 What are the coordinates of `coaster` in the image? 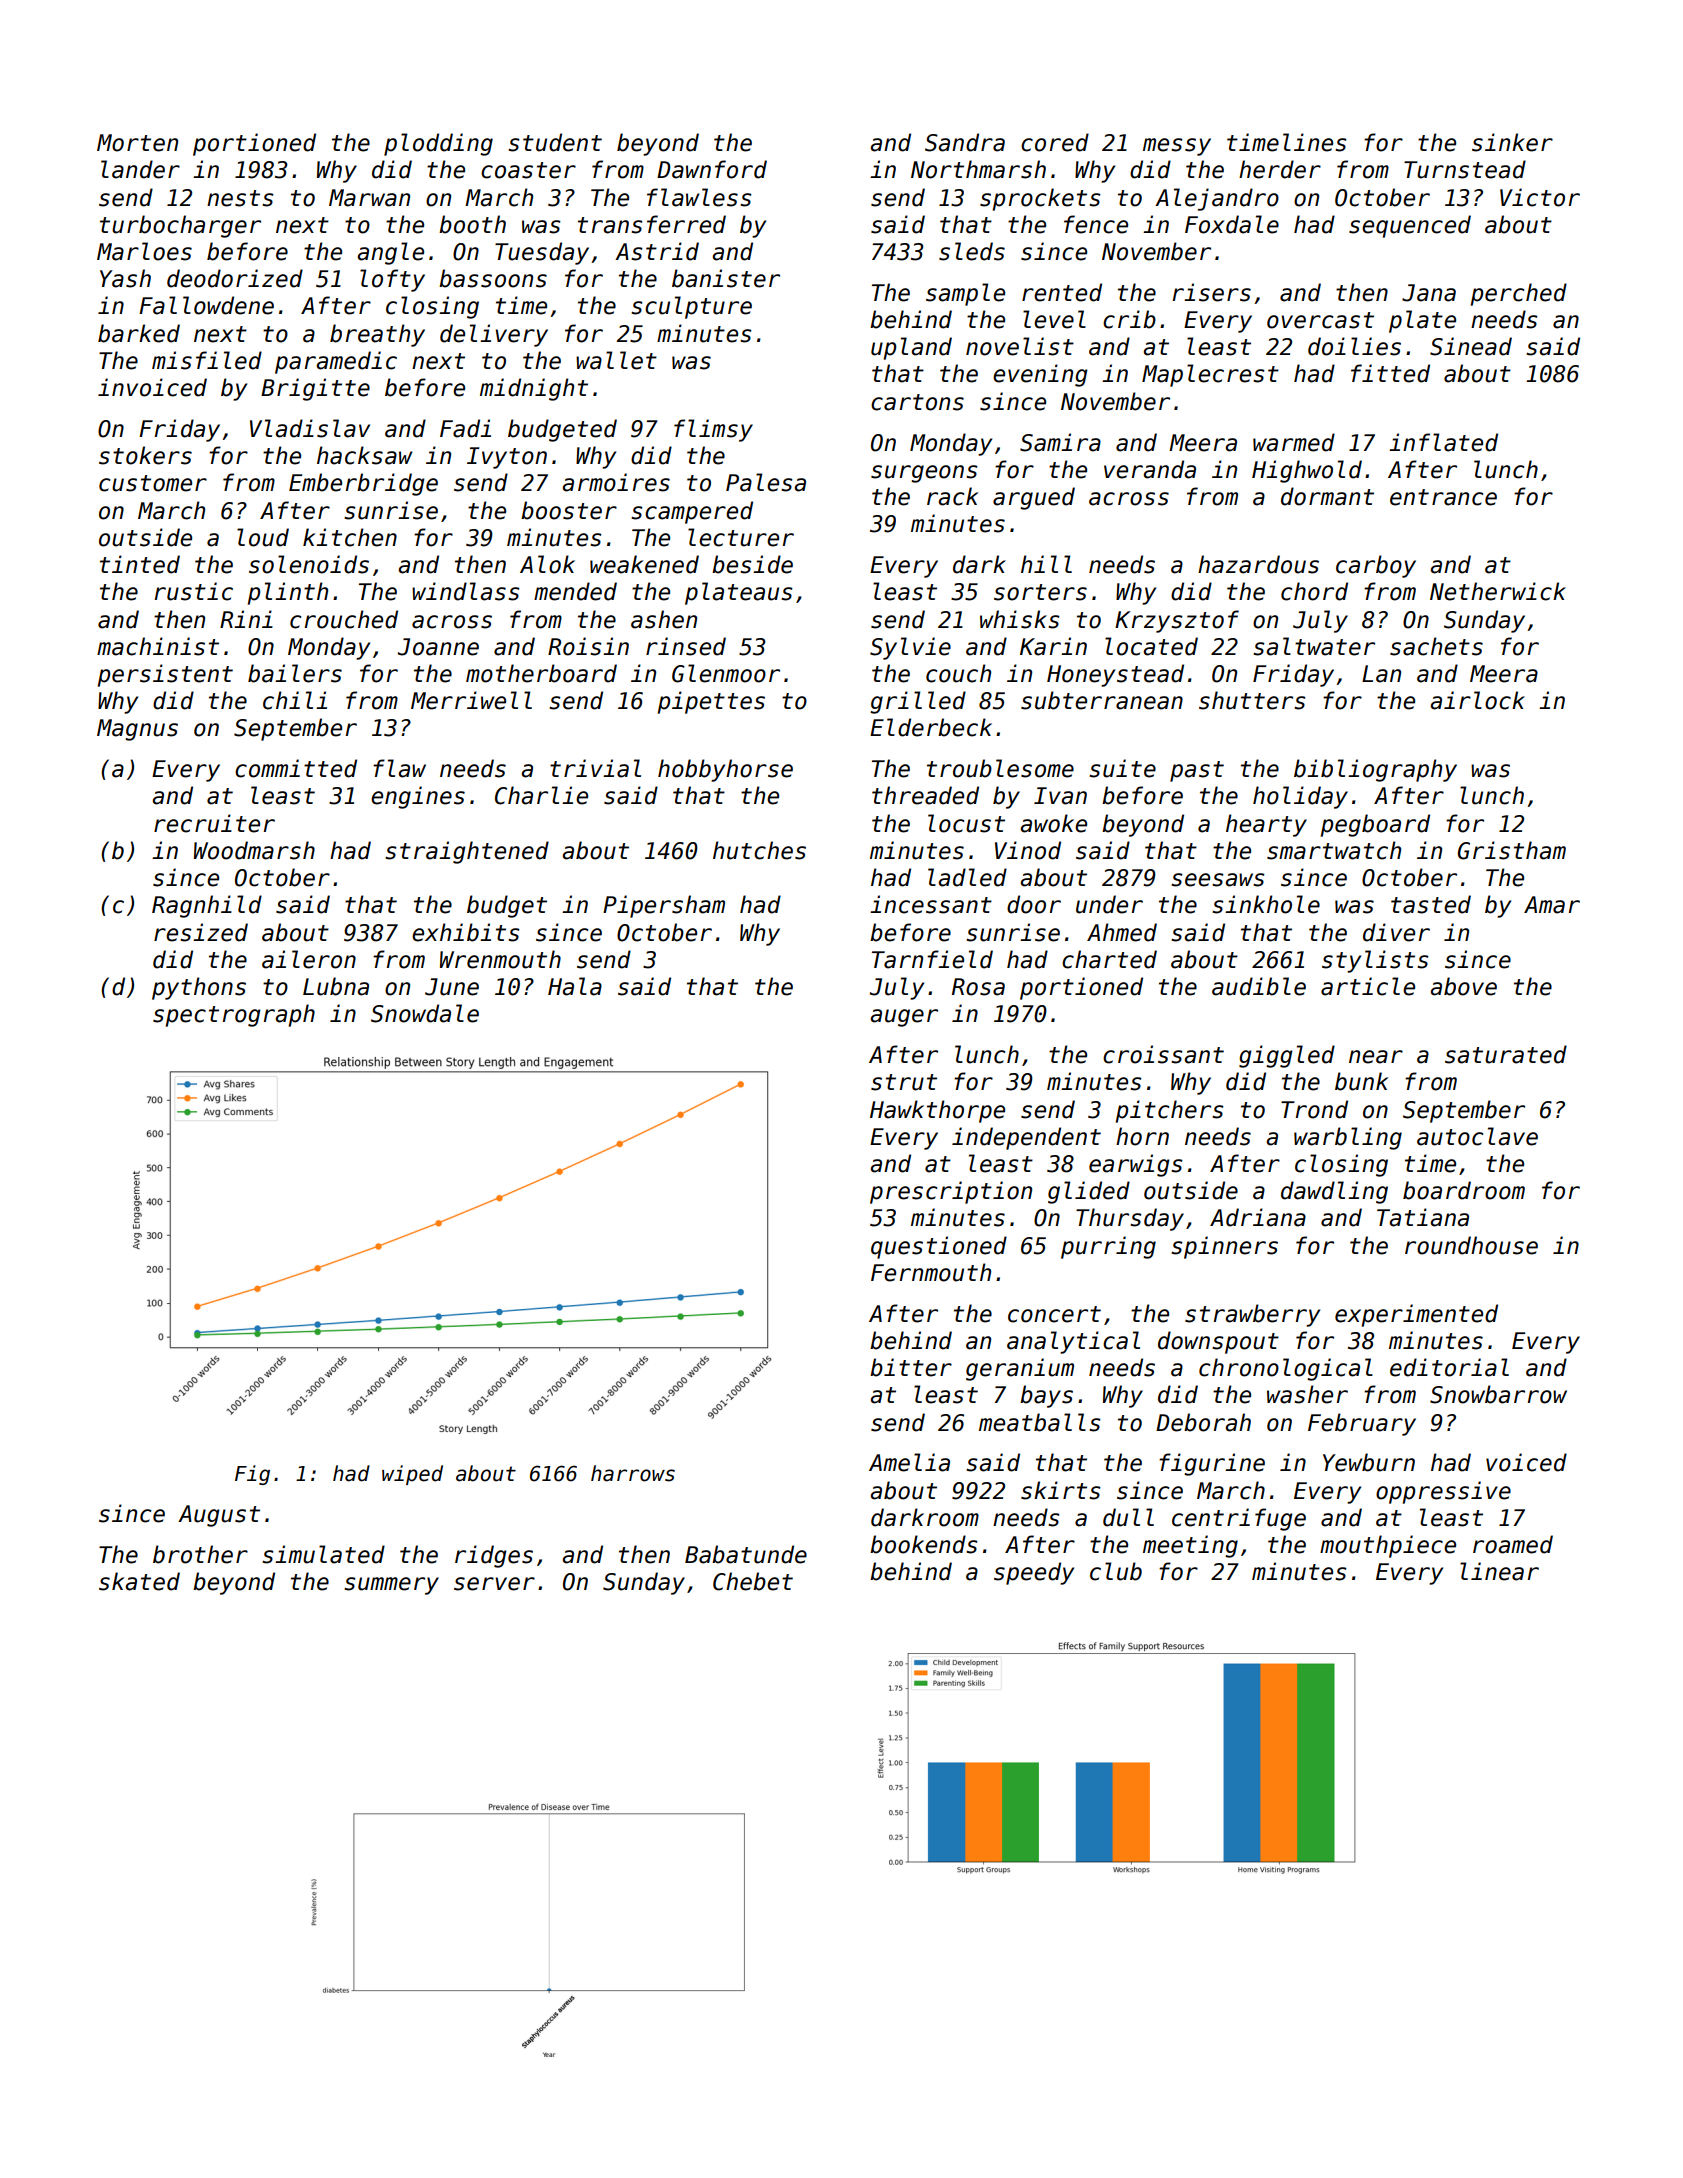 It's located at (528, 170).
